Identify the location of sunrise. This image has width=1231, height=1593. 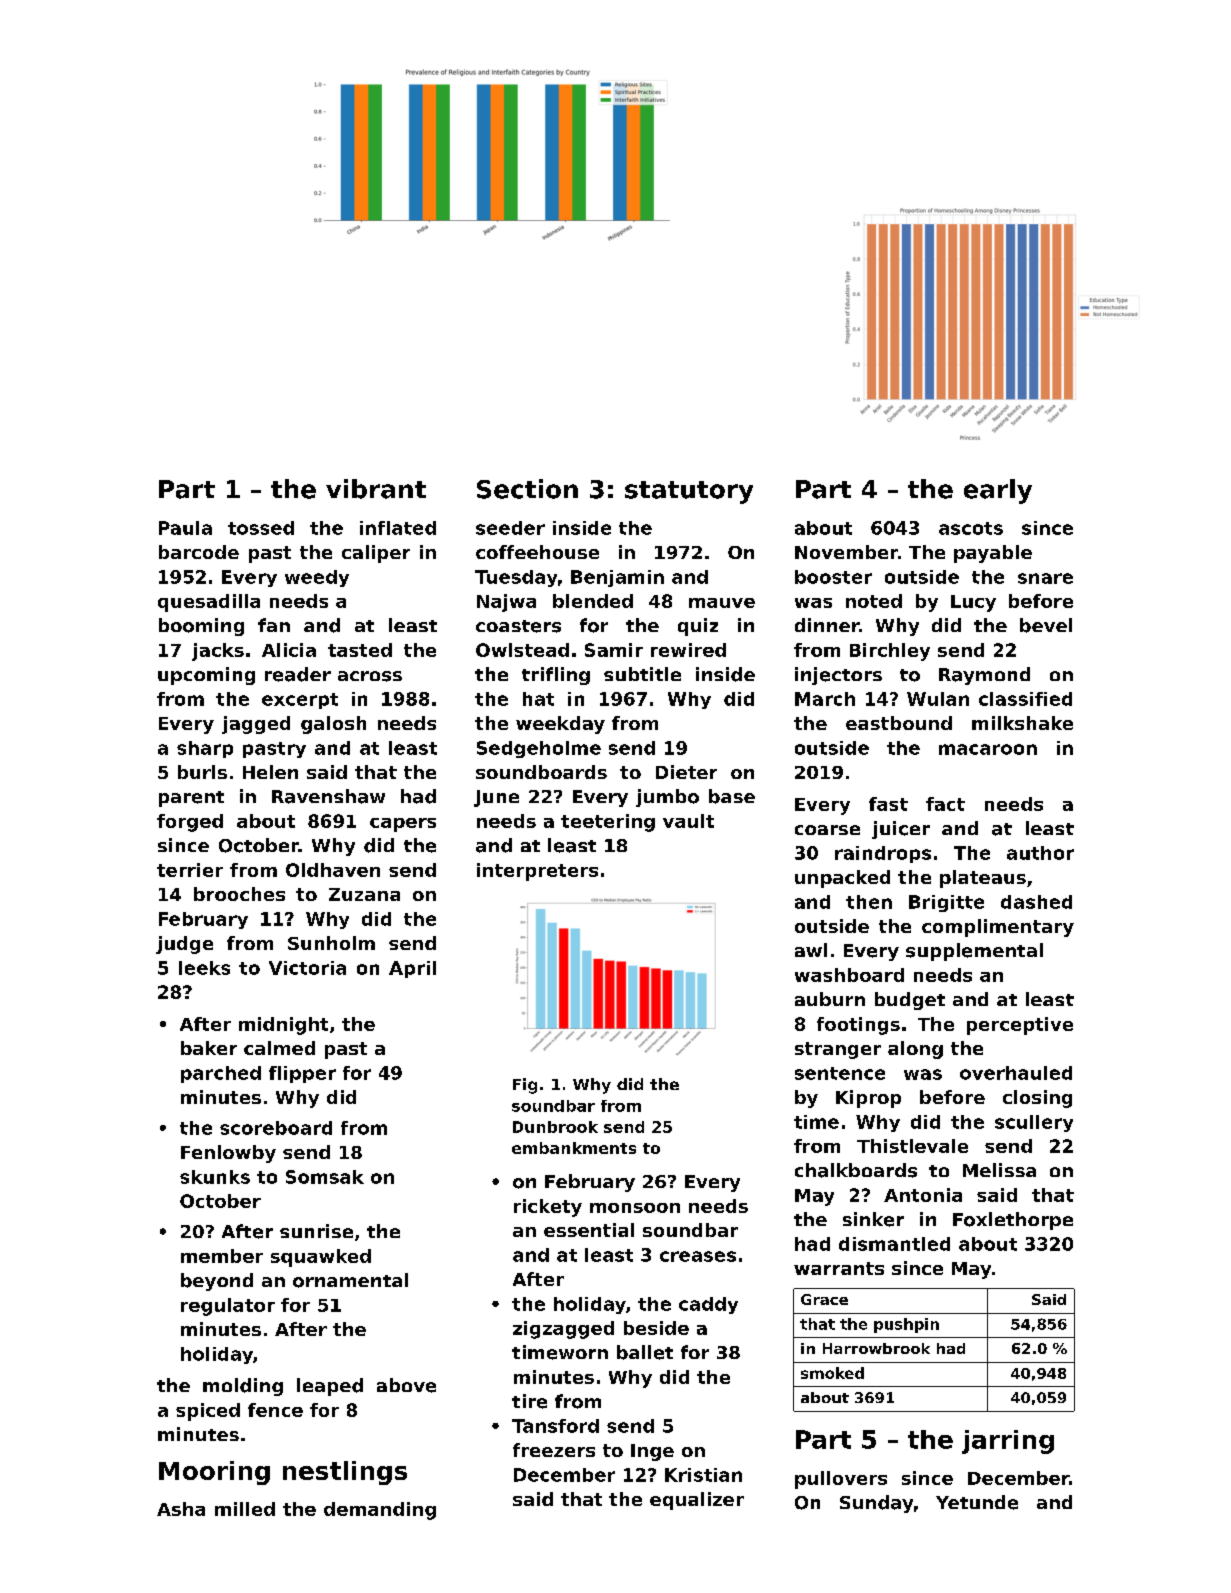
(316, 1231).
